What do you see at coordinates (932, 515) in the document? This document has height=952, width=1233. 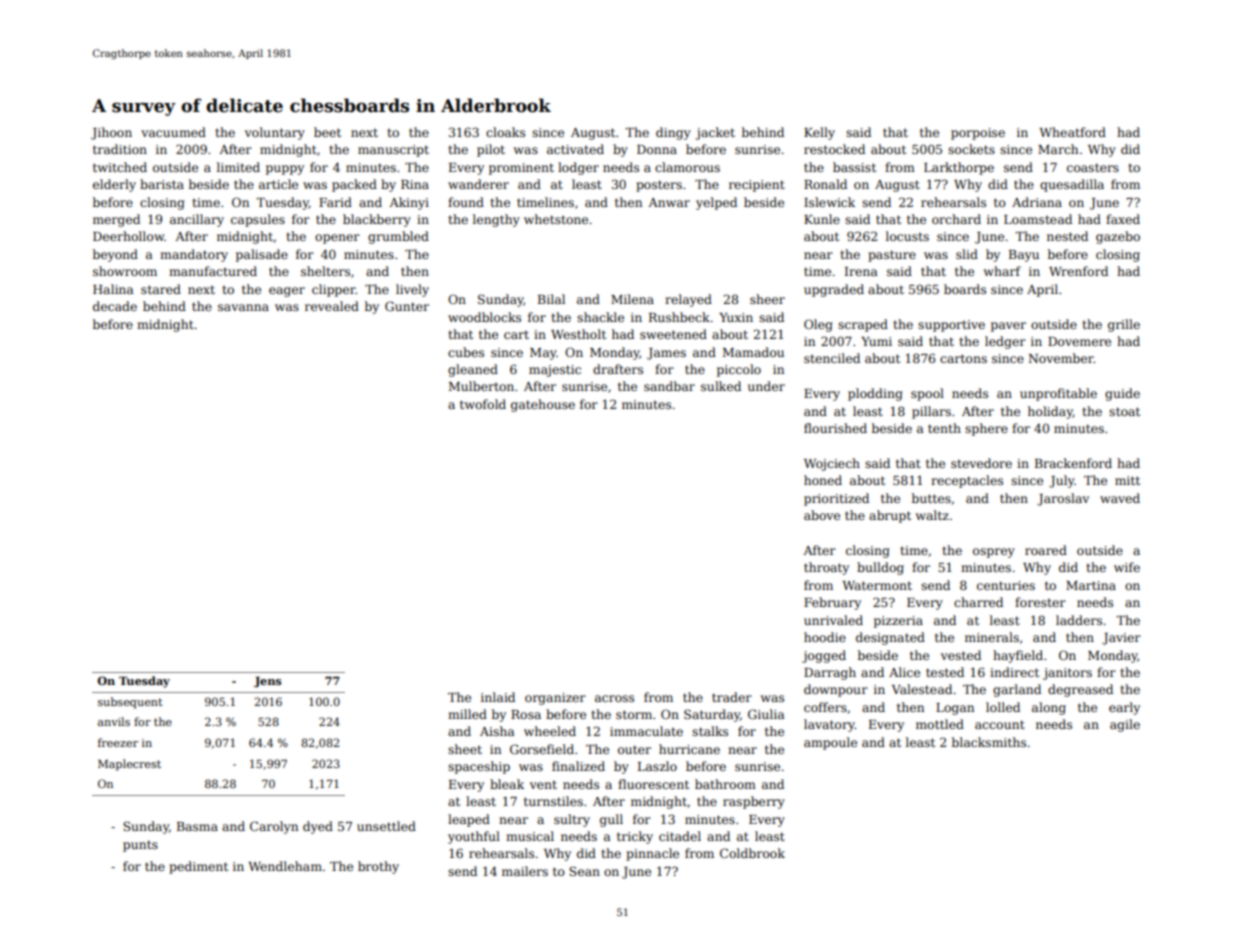 I see `waltz` at bounding box center [932, 515].
